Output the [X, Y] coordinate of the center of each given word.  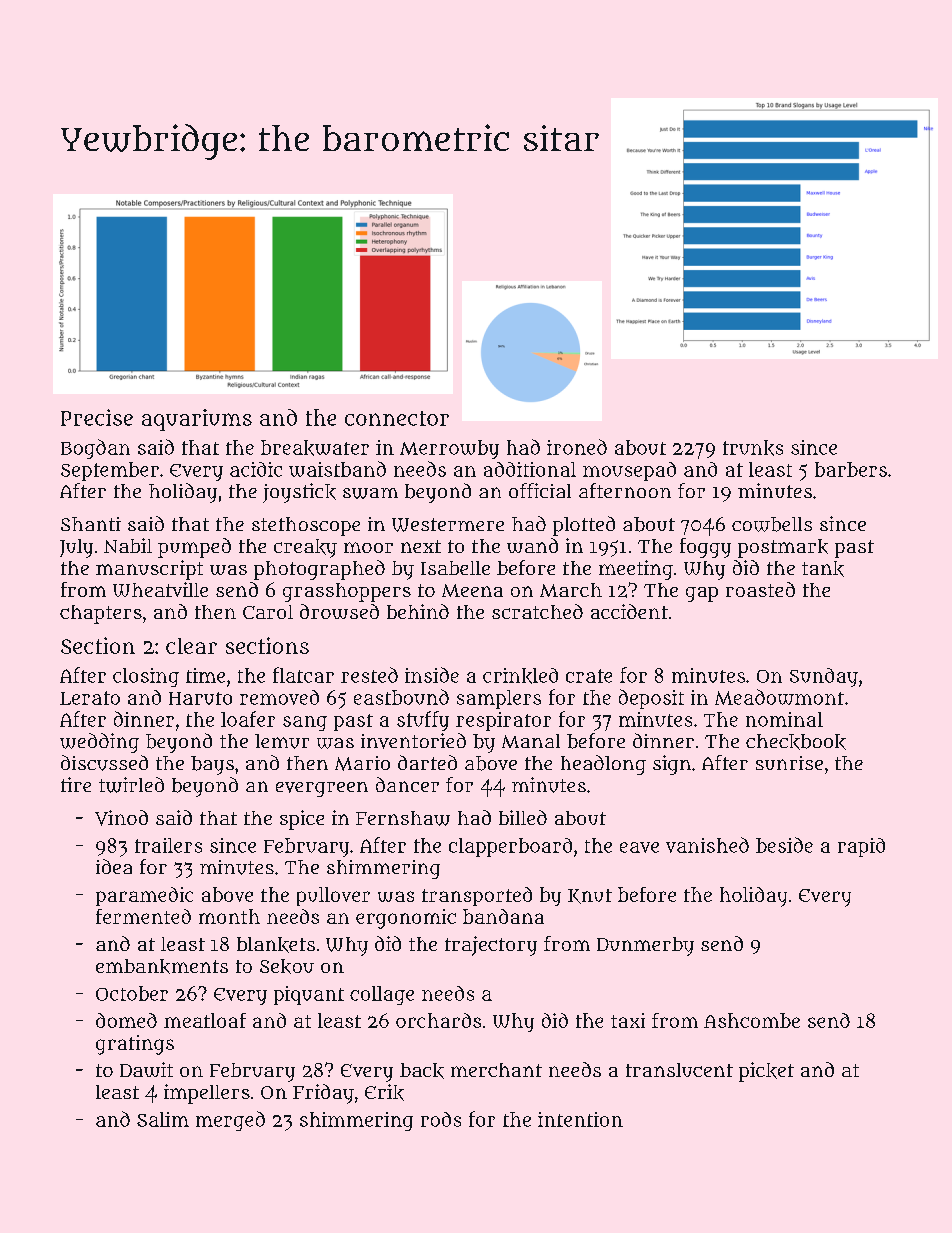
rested [369, 675]
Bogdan [95, 449]
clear [191, 646]
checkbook [796, 742]
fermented [143, 916]
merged [230, 1121]
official [540, 490]
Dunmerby [645, 946]
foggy [705, 548]
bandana [503, 916]
